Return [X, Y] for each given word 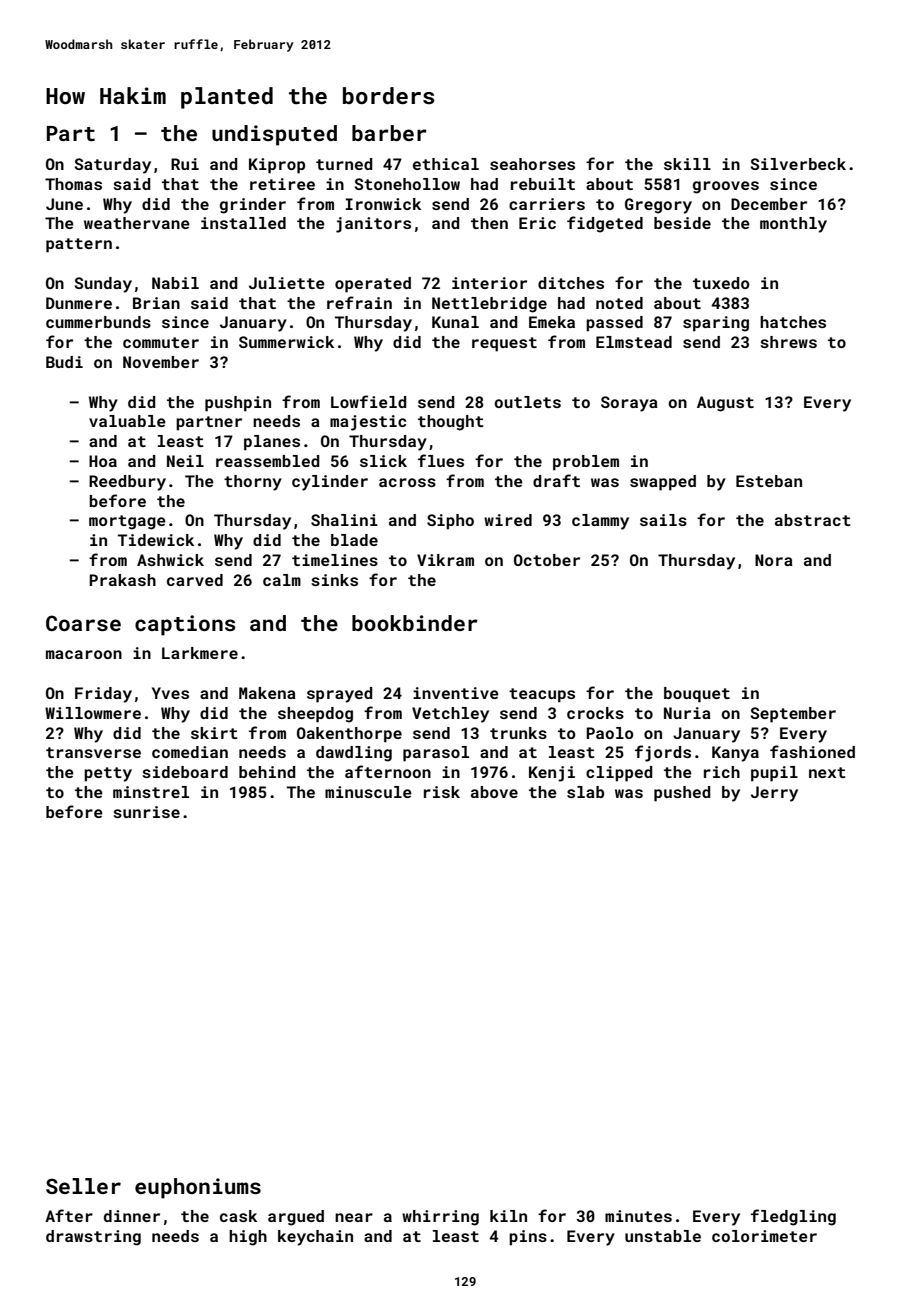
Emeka [552, 322]
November [161, 362]
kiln [508, 1216]
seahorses [532, 164]
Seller [83, 1186]
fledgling [793, 1217]
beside [682, 223]
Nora [774, 560]
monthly [793, 225]
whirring [440, 1218]
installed [243, 223]
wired [508, 520]
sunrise [146, 812]
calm [282, 580]
